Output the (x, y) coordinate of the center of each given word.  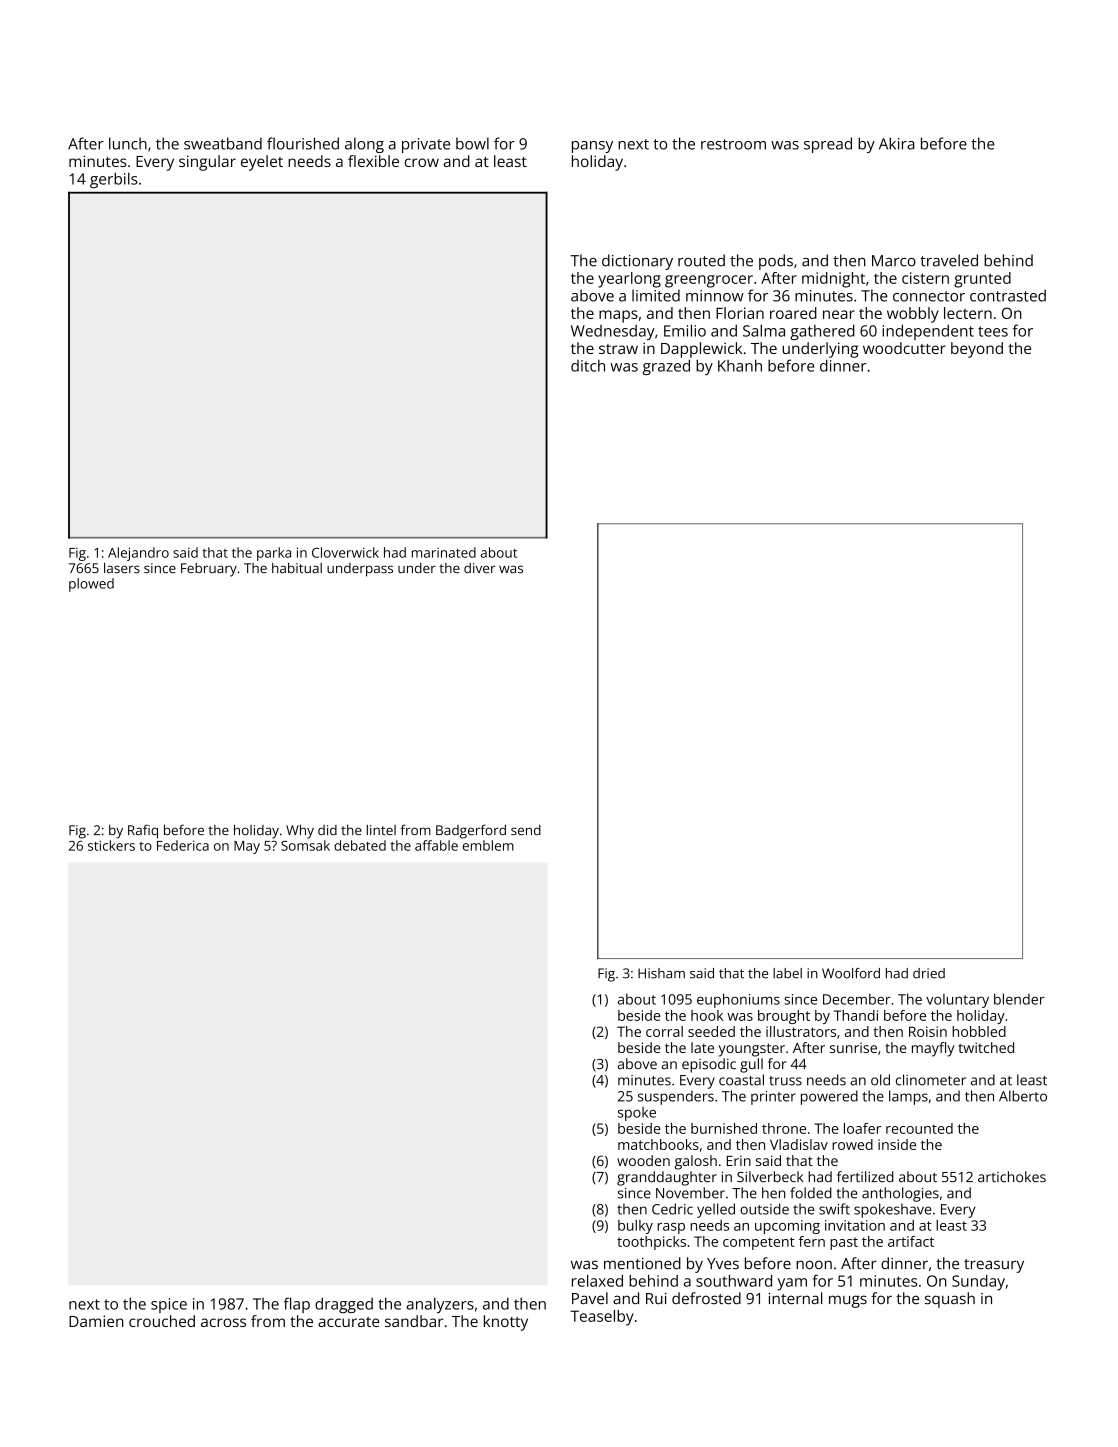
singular (207, 163)
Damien (96, 1321)
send (526, 830)
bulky (635, 1227)
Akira (896, 143)
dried (929, 973)
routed (701, 260)
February (209, 570)
